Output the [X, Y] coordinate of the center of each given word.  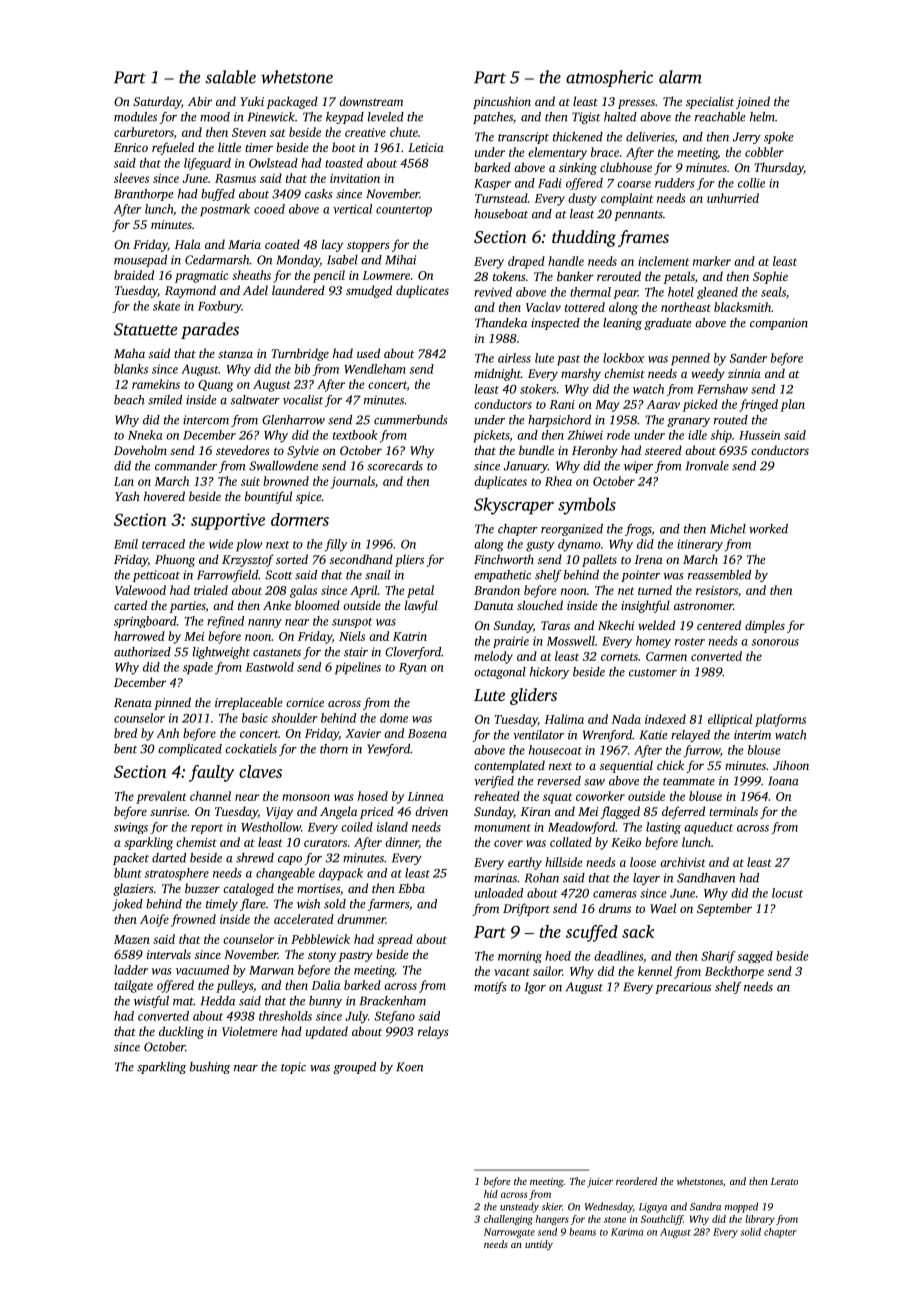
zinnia [744, 373]
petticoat [156, 576]
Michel [728, 529]
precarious [683, 988]
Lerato [784, 1181]
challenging [508, 1220]
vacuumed [202, 970]
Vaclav [543, 307]
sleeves [131, 178]
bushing [210, 1068]
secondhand [361, 559]
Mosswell [571, 641]
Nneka [145, 435]
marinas [495, 878]
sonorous [775, 642]
